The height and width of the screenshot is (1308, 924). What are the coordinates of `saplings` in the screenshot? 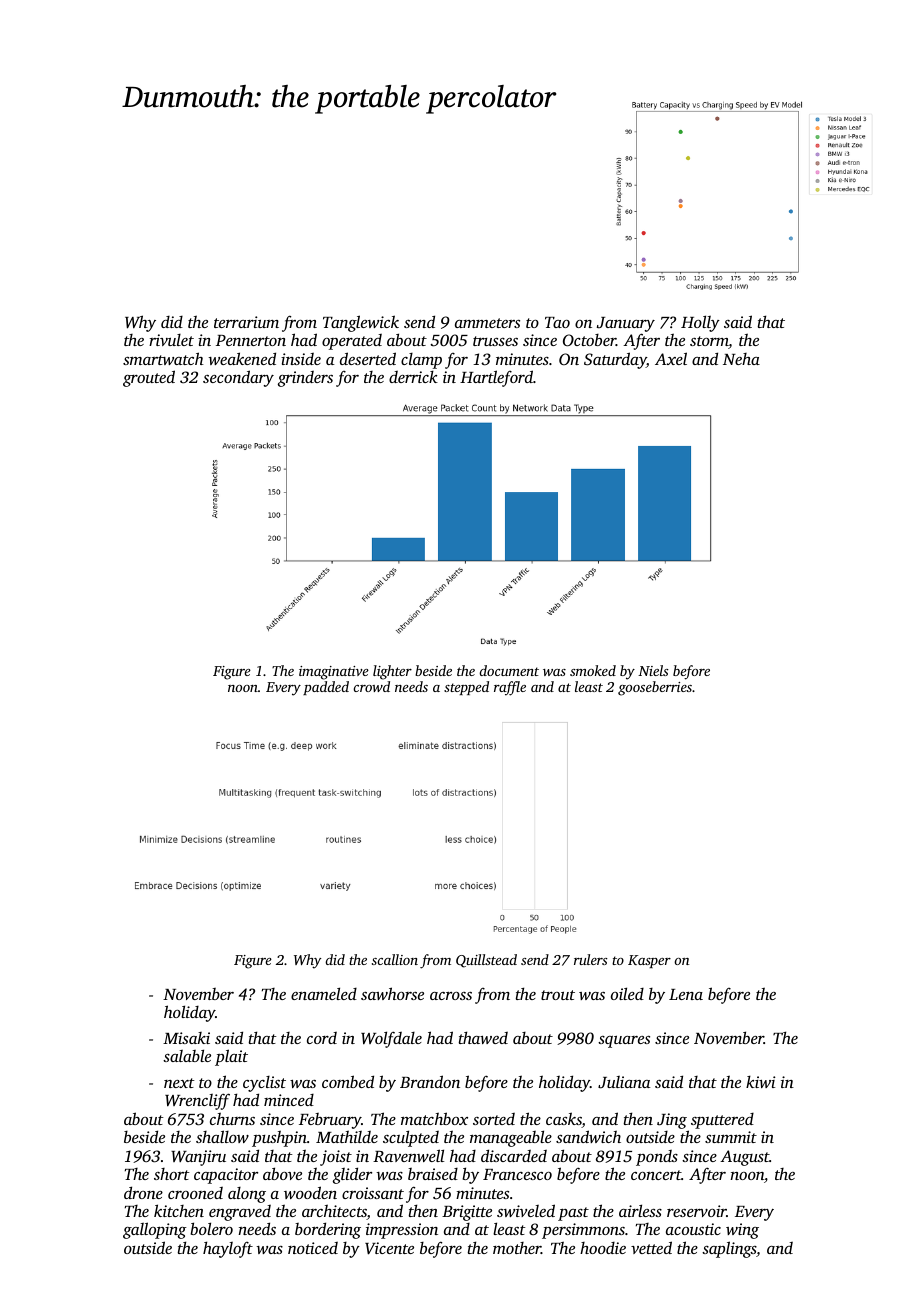 It's located at (729, 1249).
